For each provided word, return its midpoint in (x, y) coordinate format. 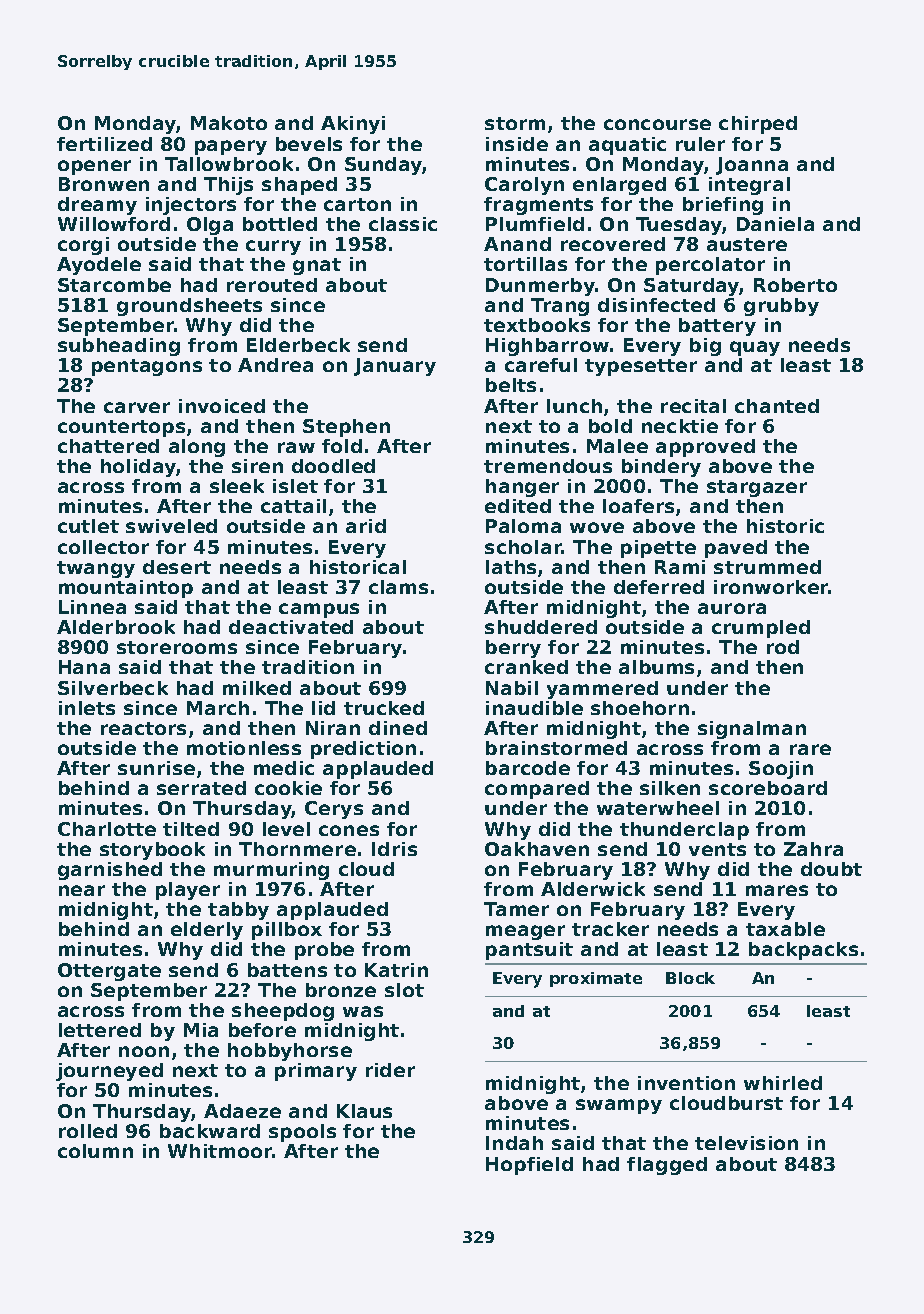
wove (597, 527)
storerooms (177, 647)
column (95, 1151)
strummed (767, 567)
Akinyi (353, 125)
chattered (108, 446)
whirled (783, 1083)
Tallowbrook (229, 164)
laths (511, 567)
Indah (514, 1143)
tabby (238, 911)
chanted (777, 406)
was (363, 1011)
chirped (758, 125)
